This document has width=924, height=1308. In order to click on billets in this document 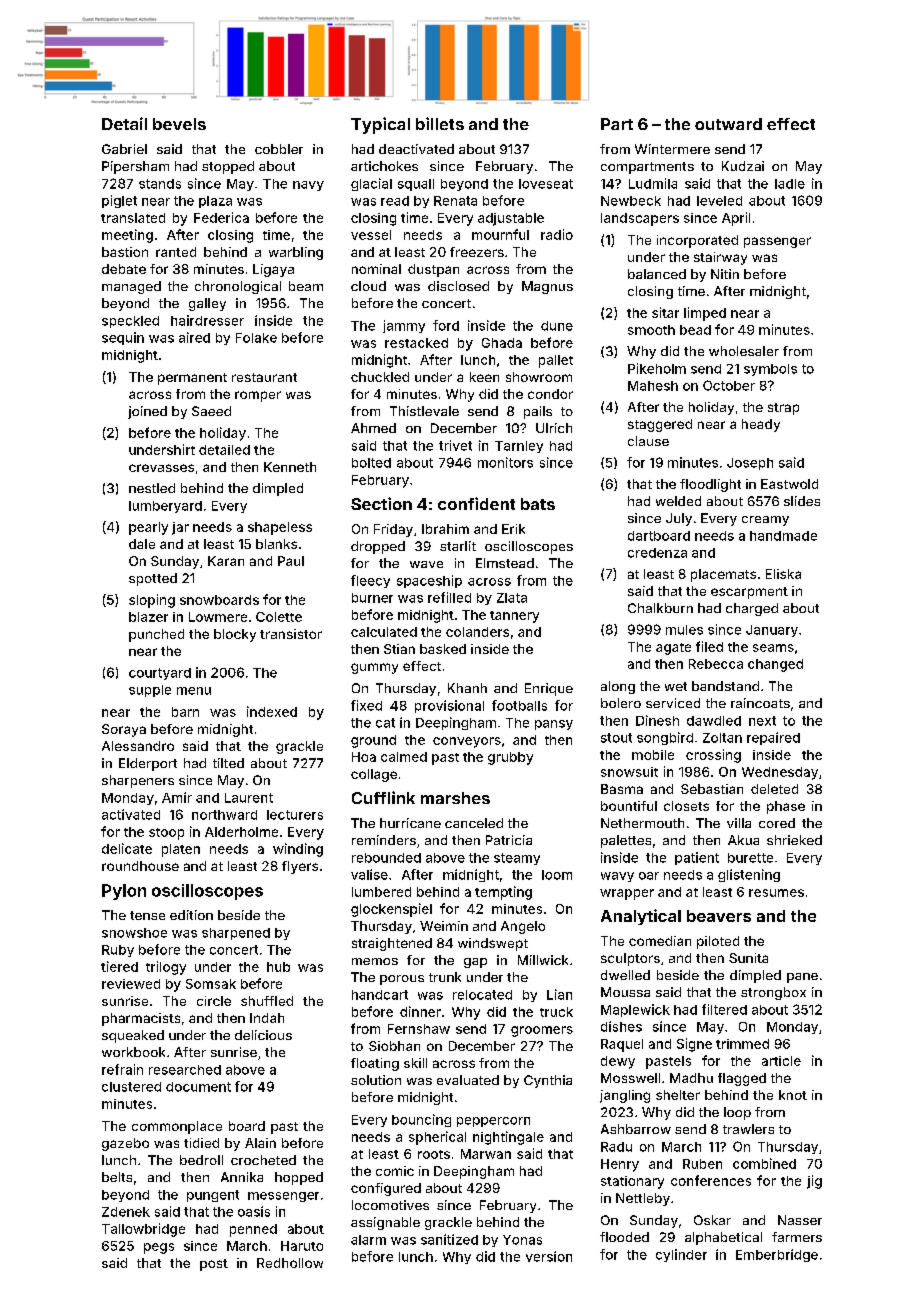, I will do `click(440, 123)`.
